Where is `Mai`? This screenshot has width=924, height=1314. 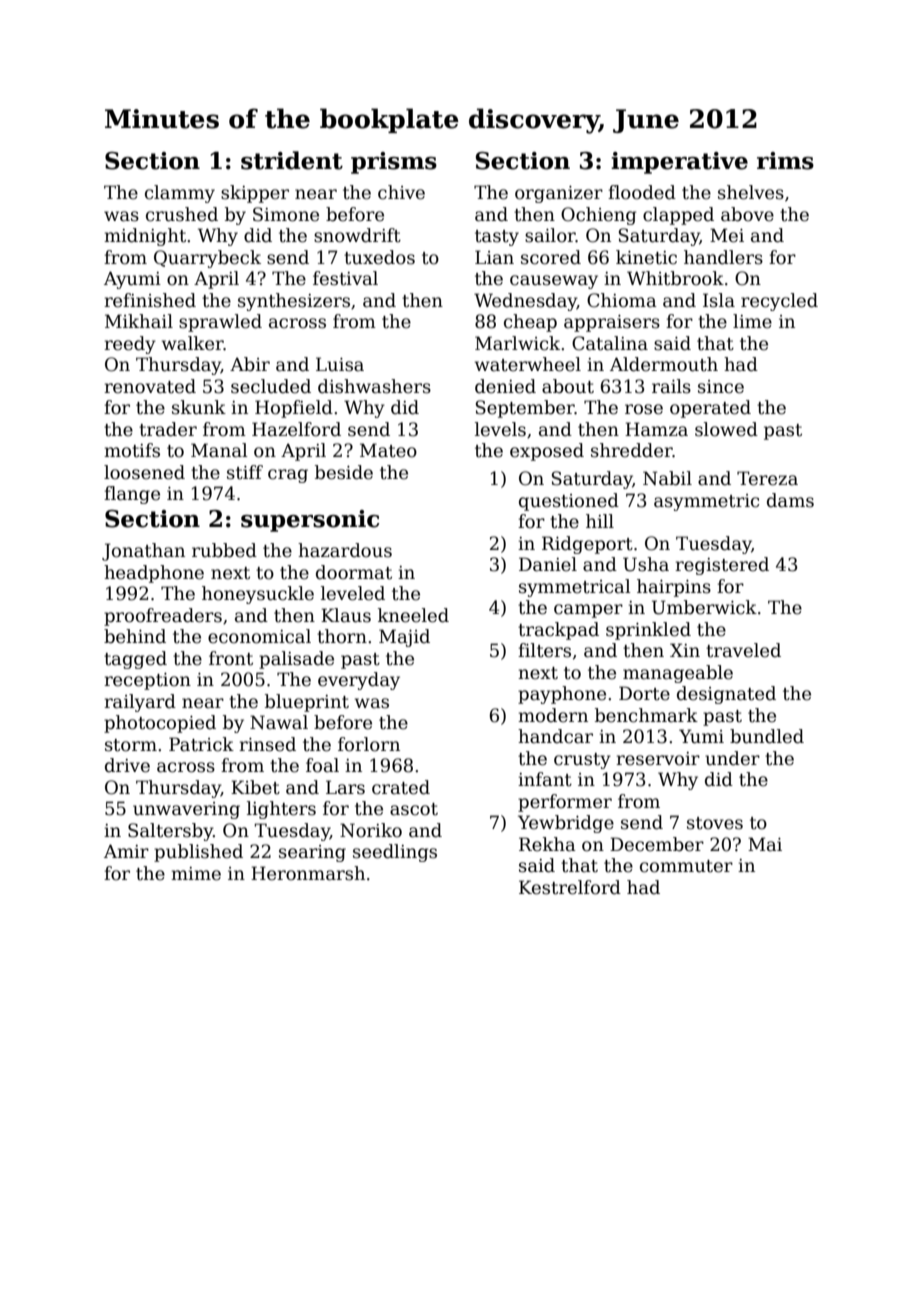
Mai is located at coordinates (765, 844).
